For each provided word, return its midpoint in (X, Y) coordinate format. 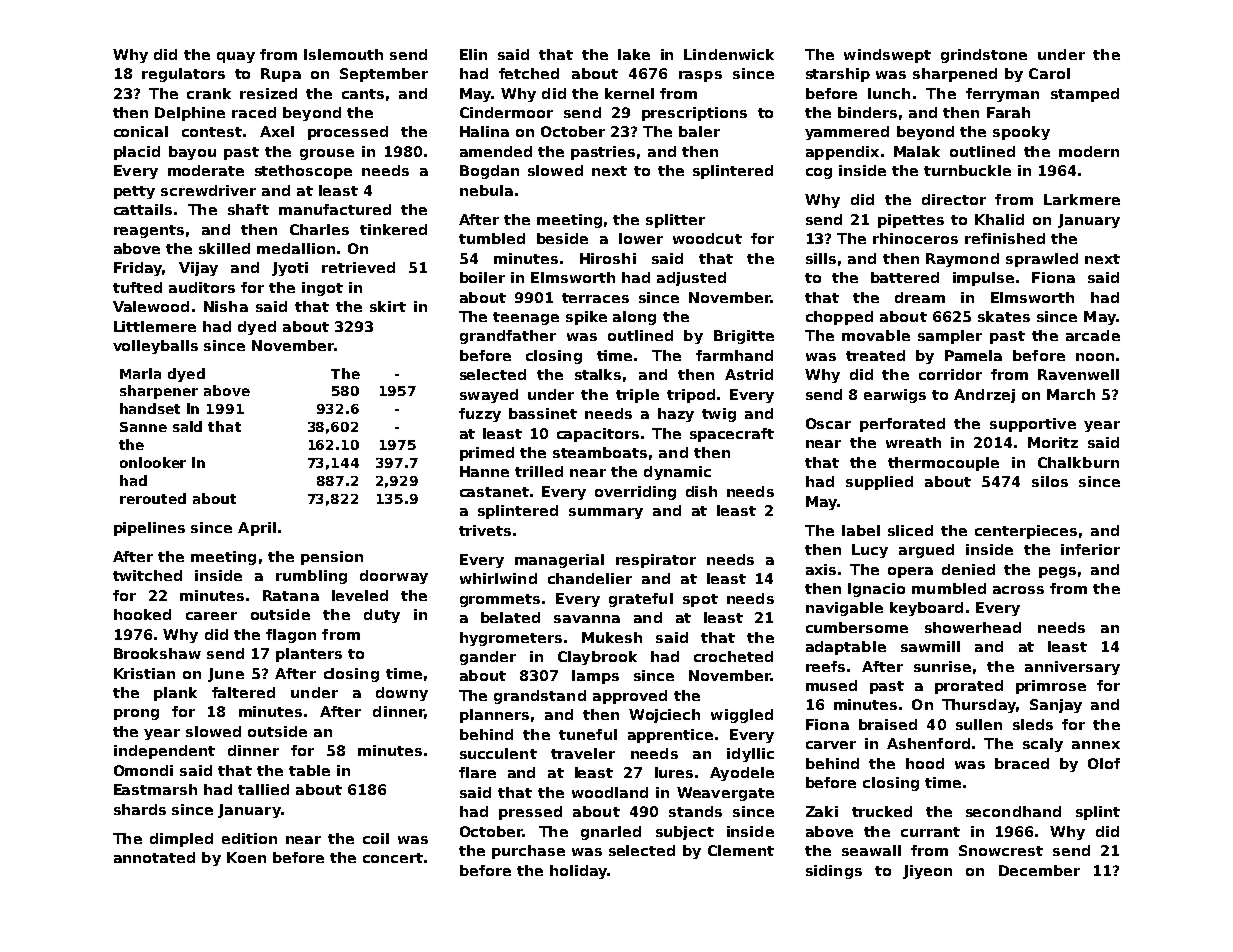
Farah (1008, 112)
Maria (140, 373)
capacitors (598, 435)
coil (376, 838)
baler (699, 131)
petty (134, 192)
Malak (917, 151)
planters (309, 655)
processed (348, 133)
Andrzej (984, 396)
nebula (486, 190)
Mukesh (612, 637)
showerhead (973, 627)
